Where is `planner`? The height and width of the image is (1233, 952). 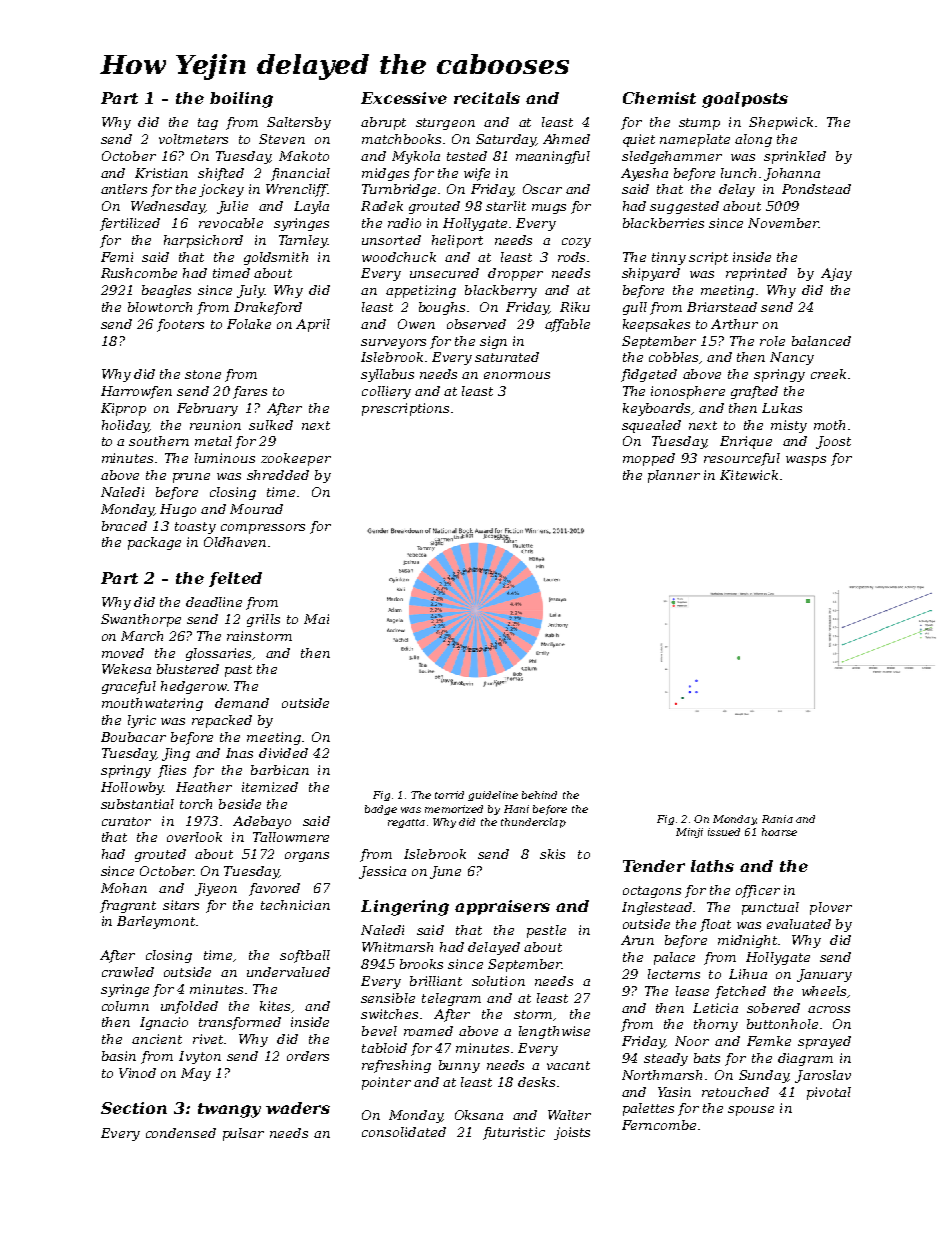 planner is located at coordinates (674, 476).
